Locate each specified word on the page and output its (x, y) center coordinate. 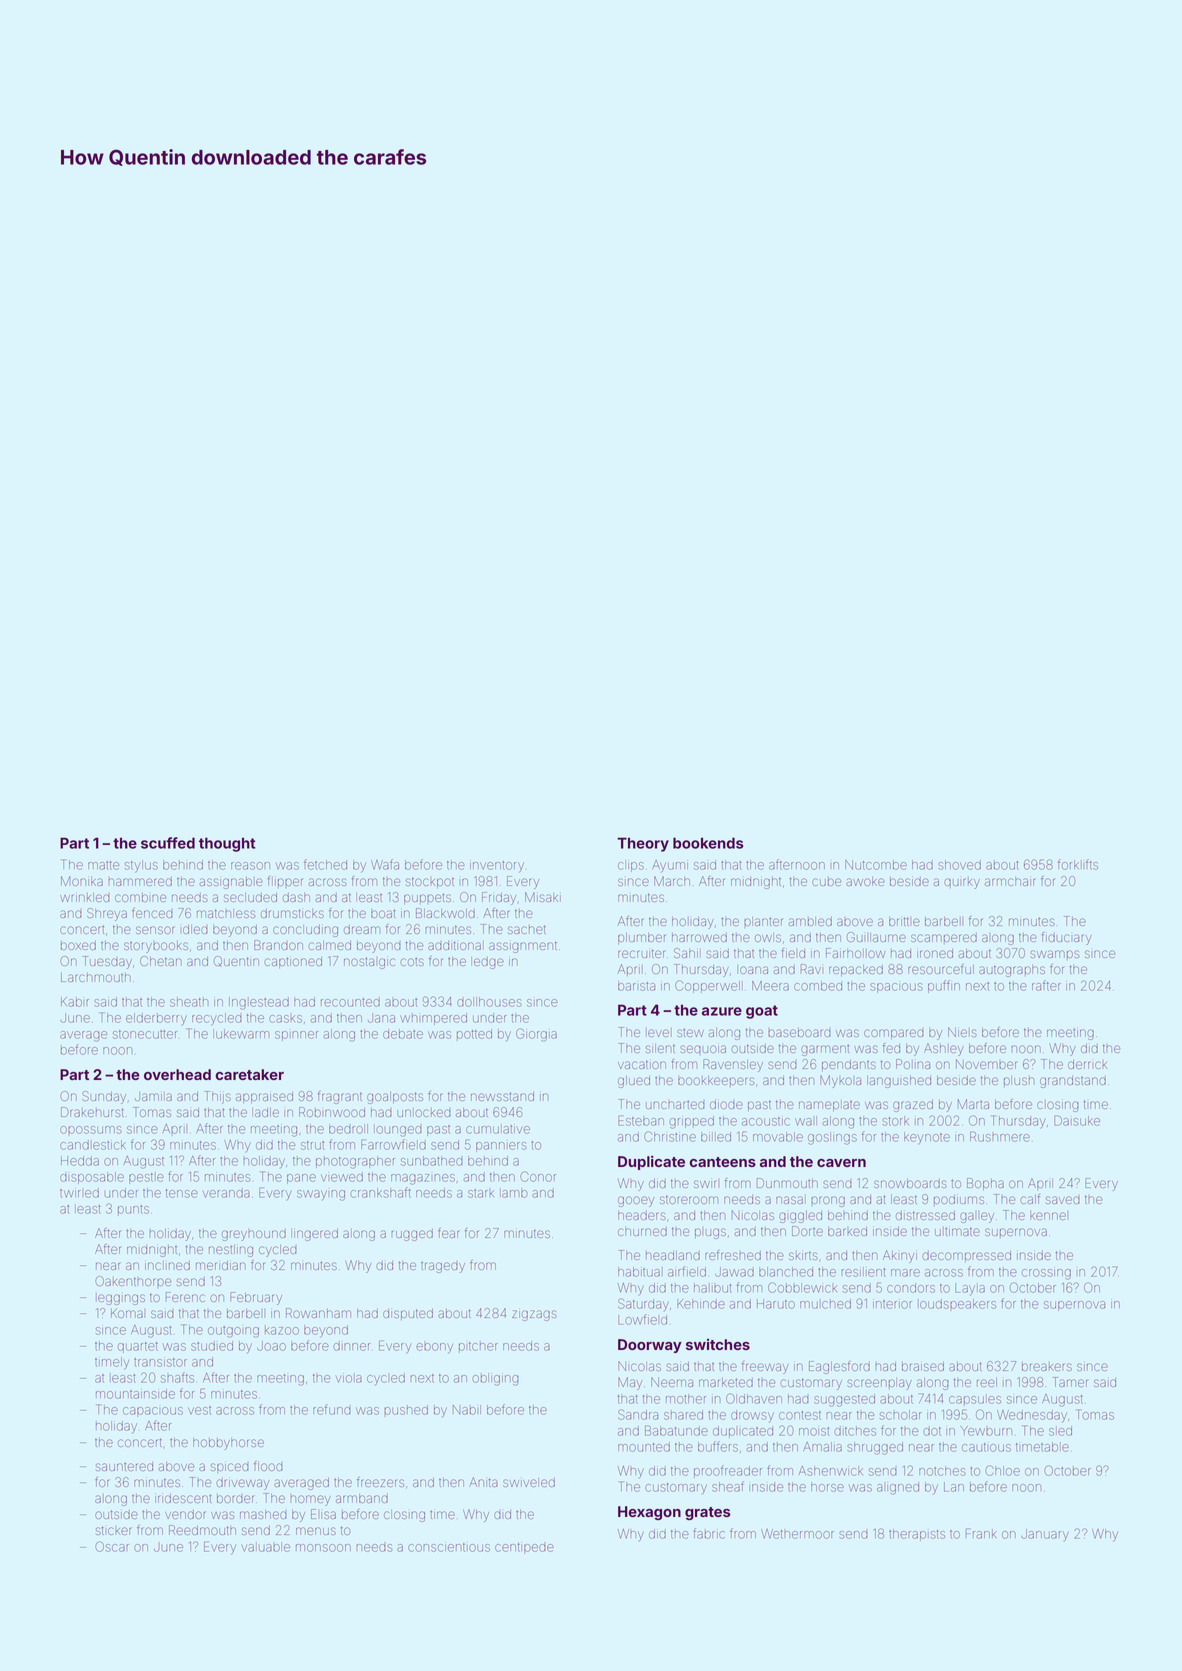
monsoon (323, 1548)
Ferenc (185, 1297)
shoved (959, 865)
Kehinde (701, 1304)
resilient (863, 1272)
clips (631, 866)
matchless (226, 913)
